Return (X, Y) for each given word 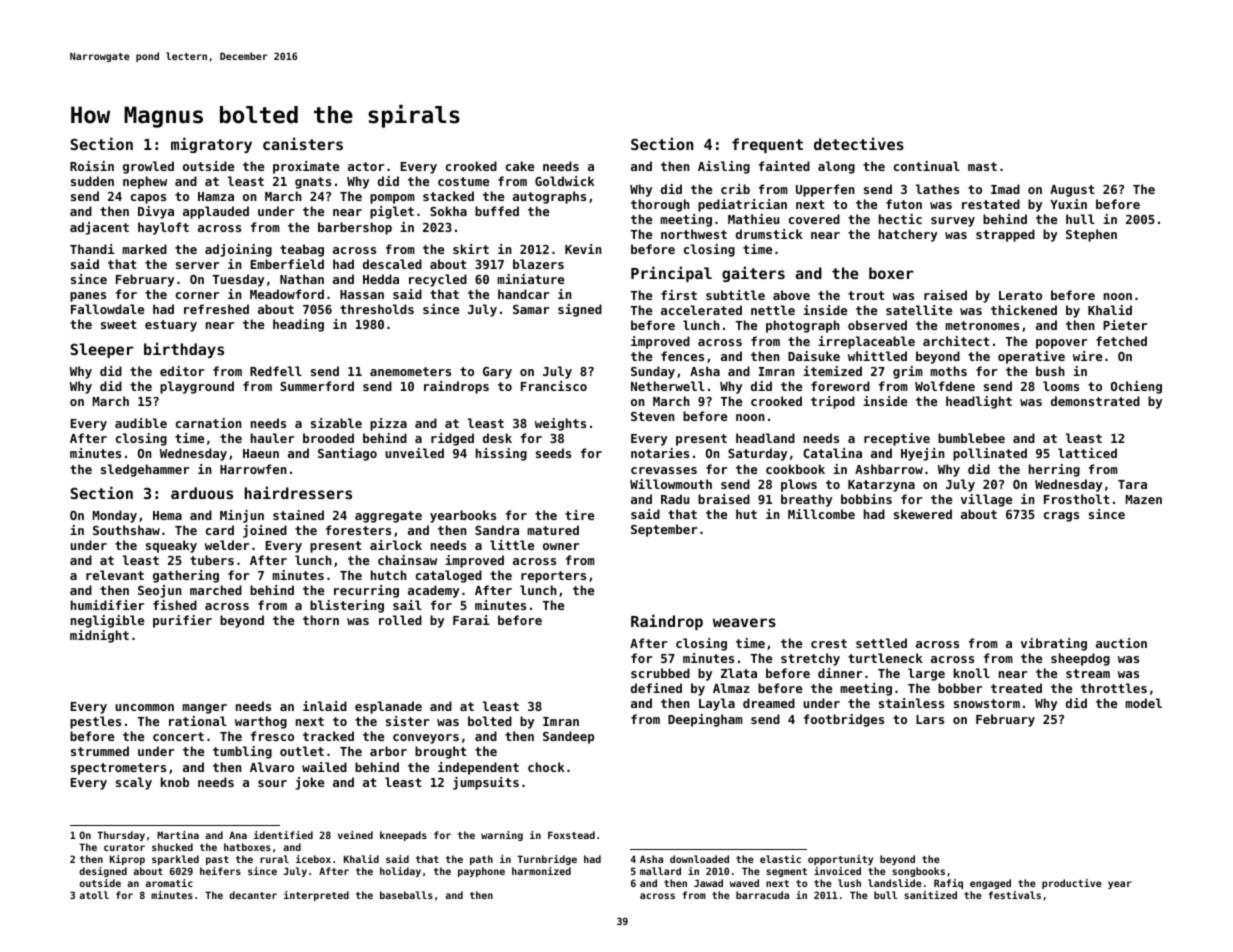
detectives (859, 143)
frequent (767, 145)
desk (497, 438)
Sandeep (568, 737)
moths (948, 371)
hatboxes (247, 847)
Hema (167, 515)
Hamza (216, 196)
